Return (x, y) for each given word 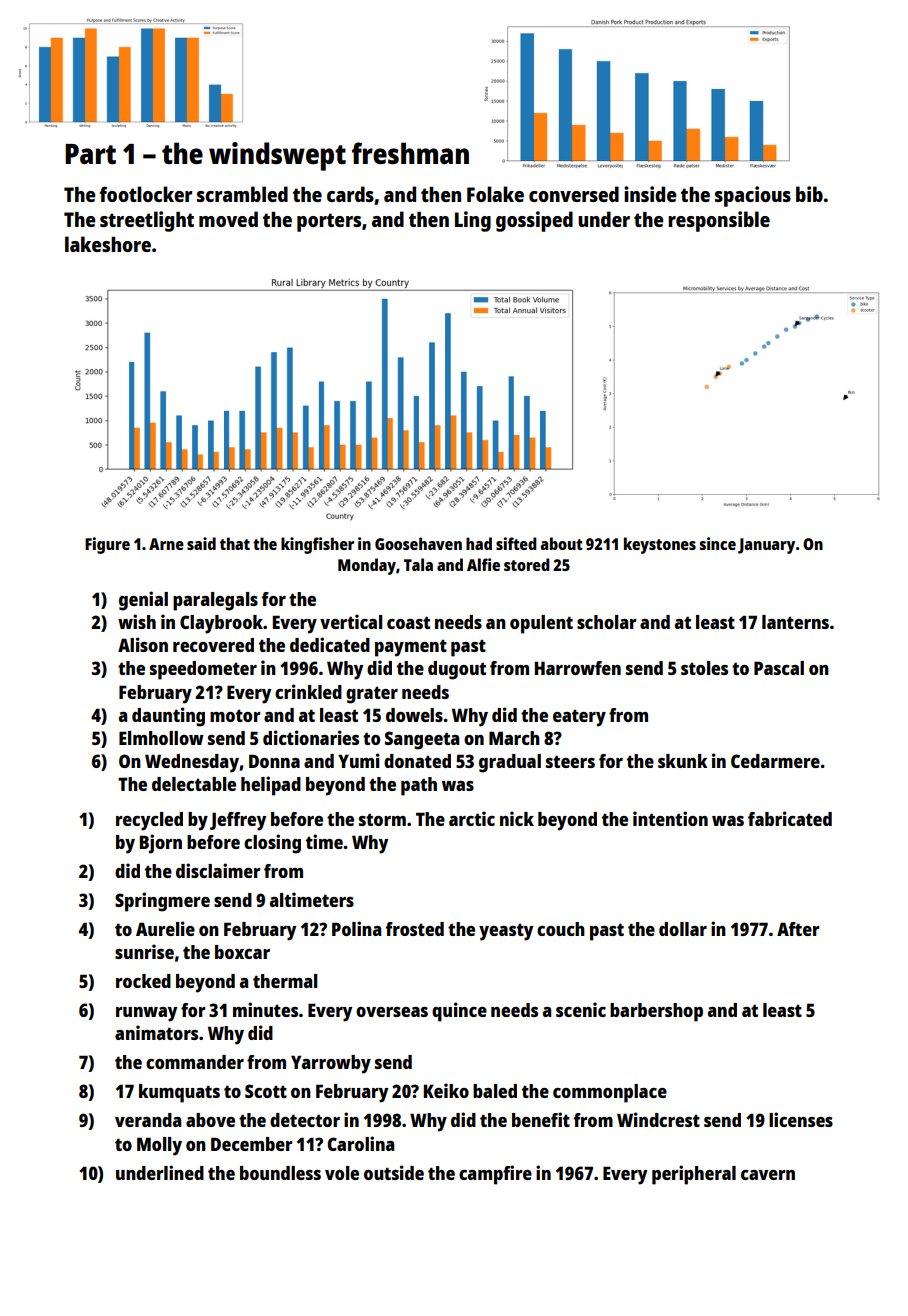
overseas (392, 1012)
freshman (410, 153)
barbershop (656, 1012)
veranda (148, 1120)
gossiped (534, 221)
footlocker (146, 194)
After (798, 929)
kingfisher (317, 545)
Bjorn (160, 844)
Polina (356, 928)
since (717, 543)
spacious (753, 196)
